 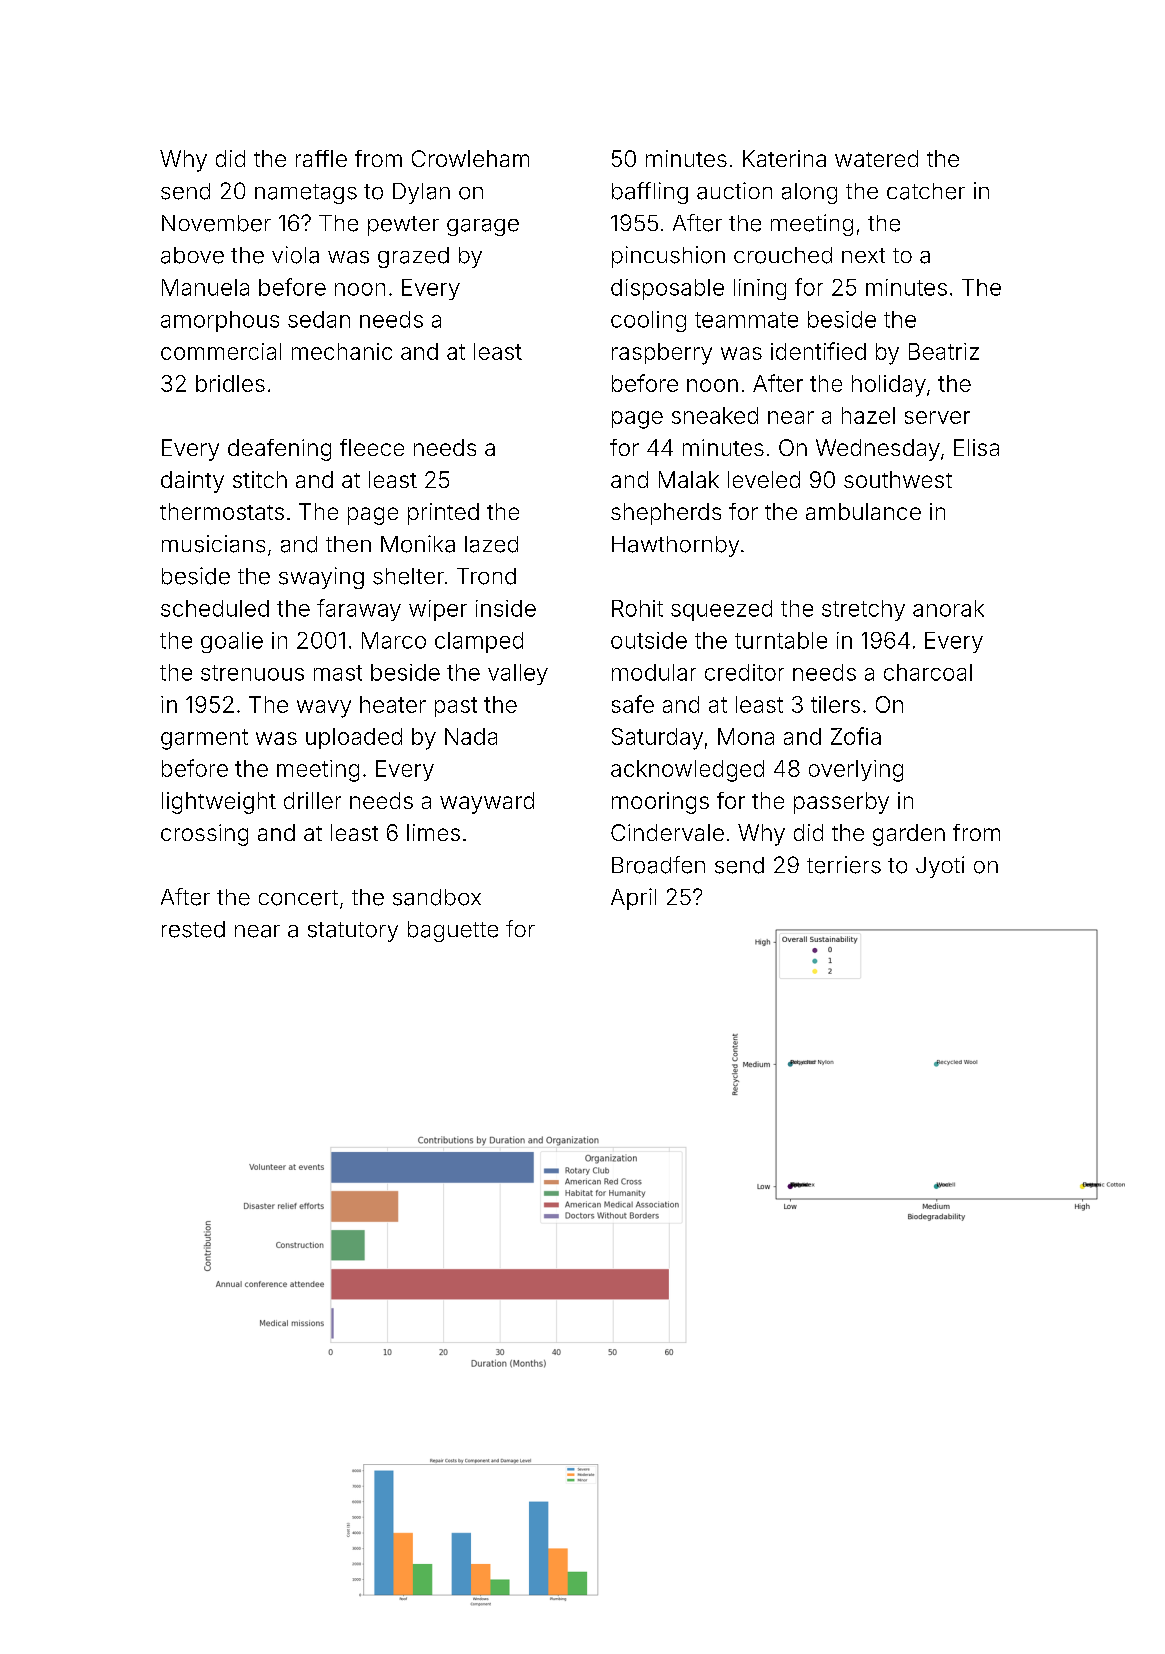 What do you see at coordinates (715, 415) in the document?
I see `sneaked` at bounding box center [715, 415].
